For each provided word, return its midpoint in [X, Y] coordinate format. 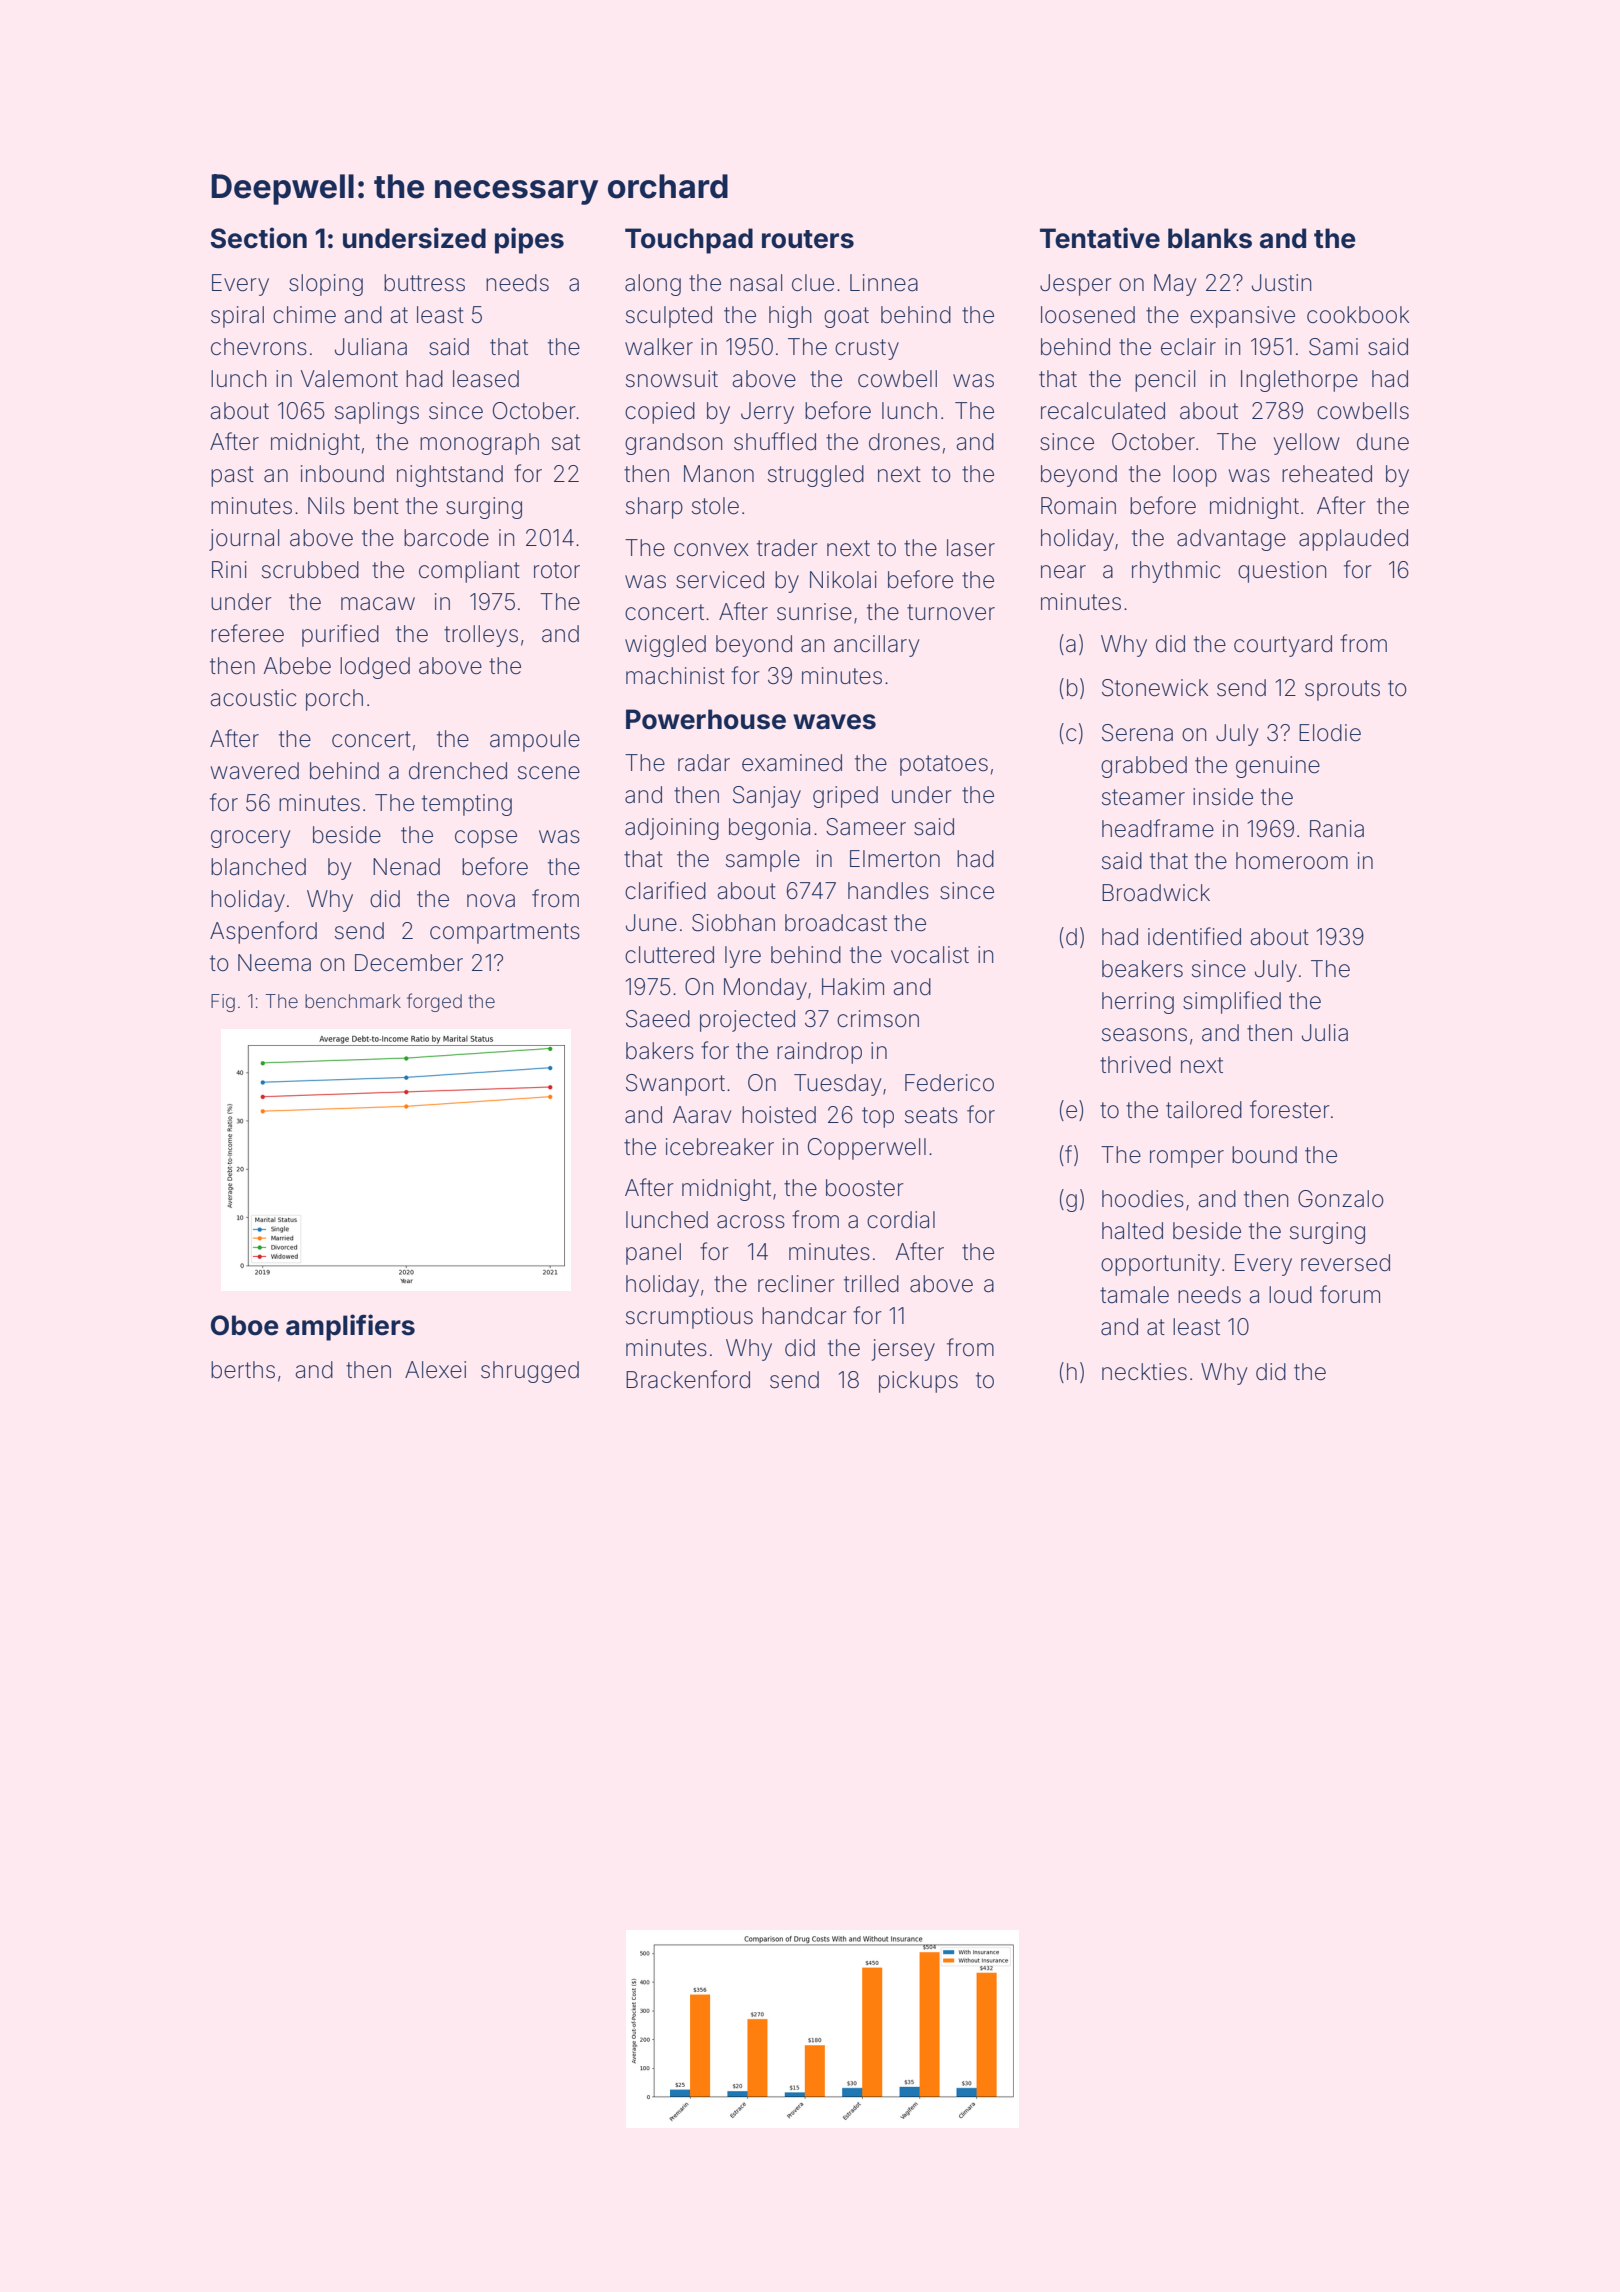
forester [1290, 1109]
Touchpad [689, 241]
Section [258, 238]
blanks [1210, 238]
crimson [878, 1019]
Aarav [702, 1115]
